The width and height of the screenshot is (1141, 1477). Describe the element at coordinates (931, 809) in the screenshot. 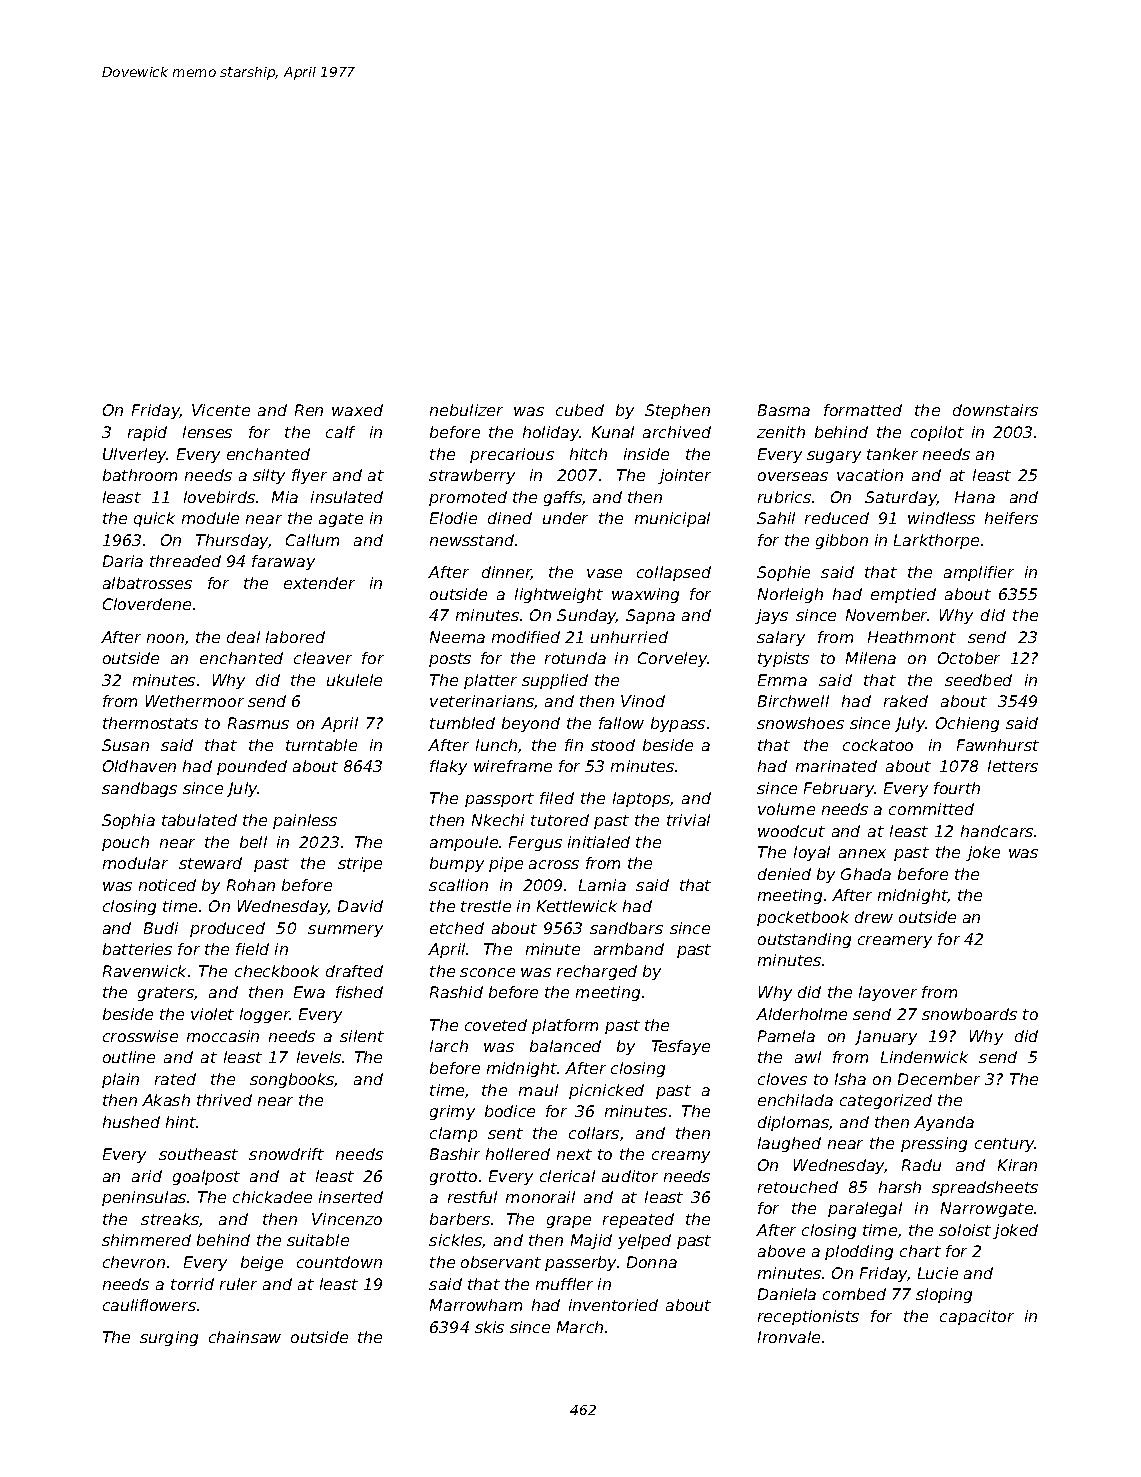

I see `committed` at that location.
